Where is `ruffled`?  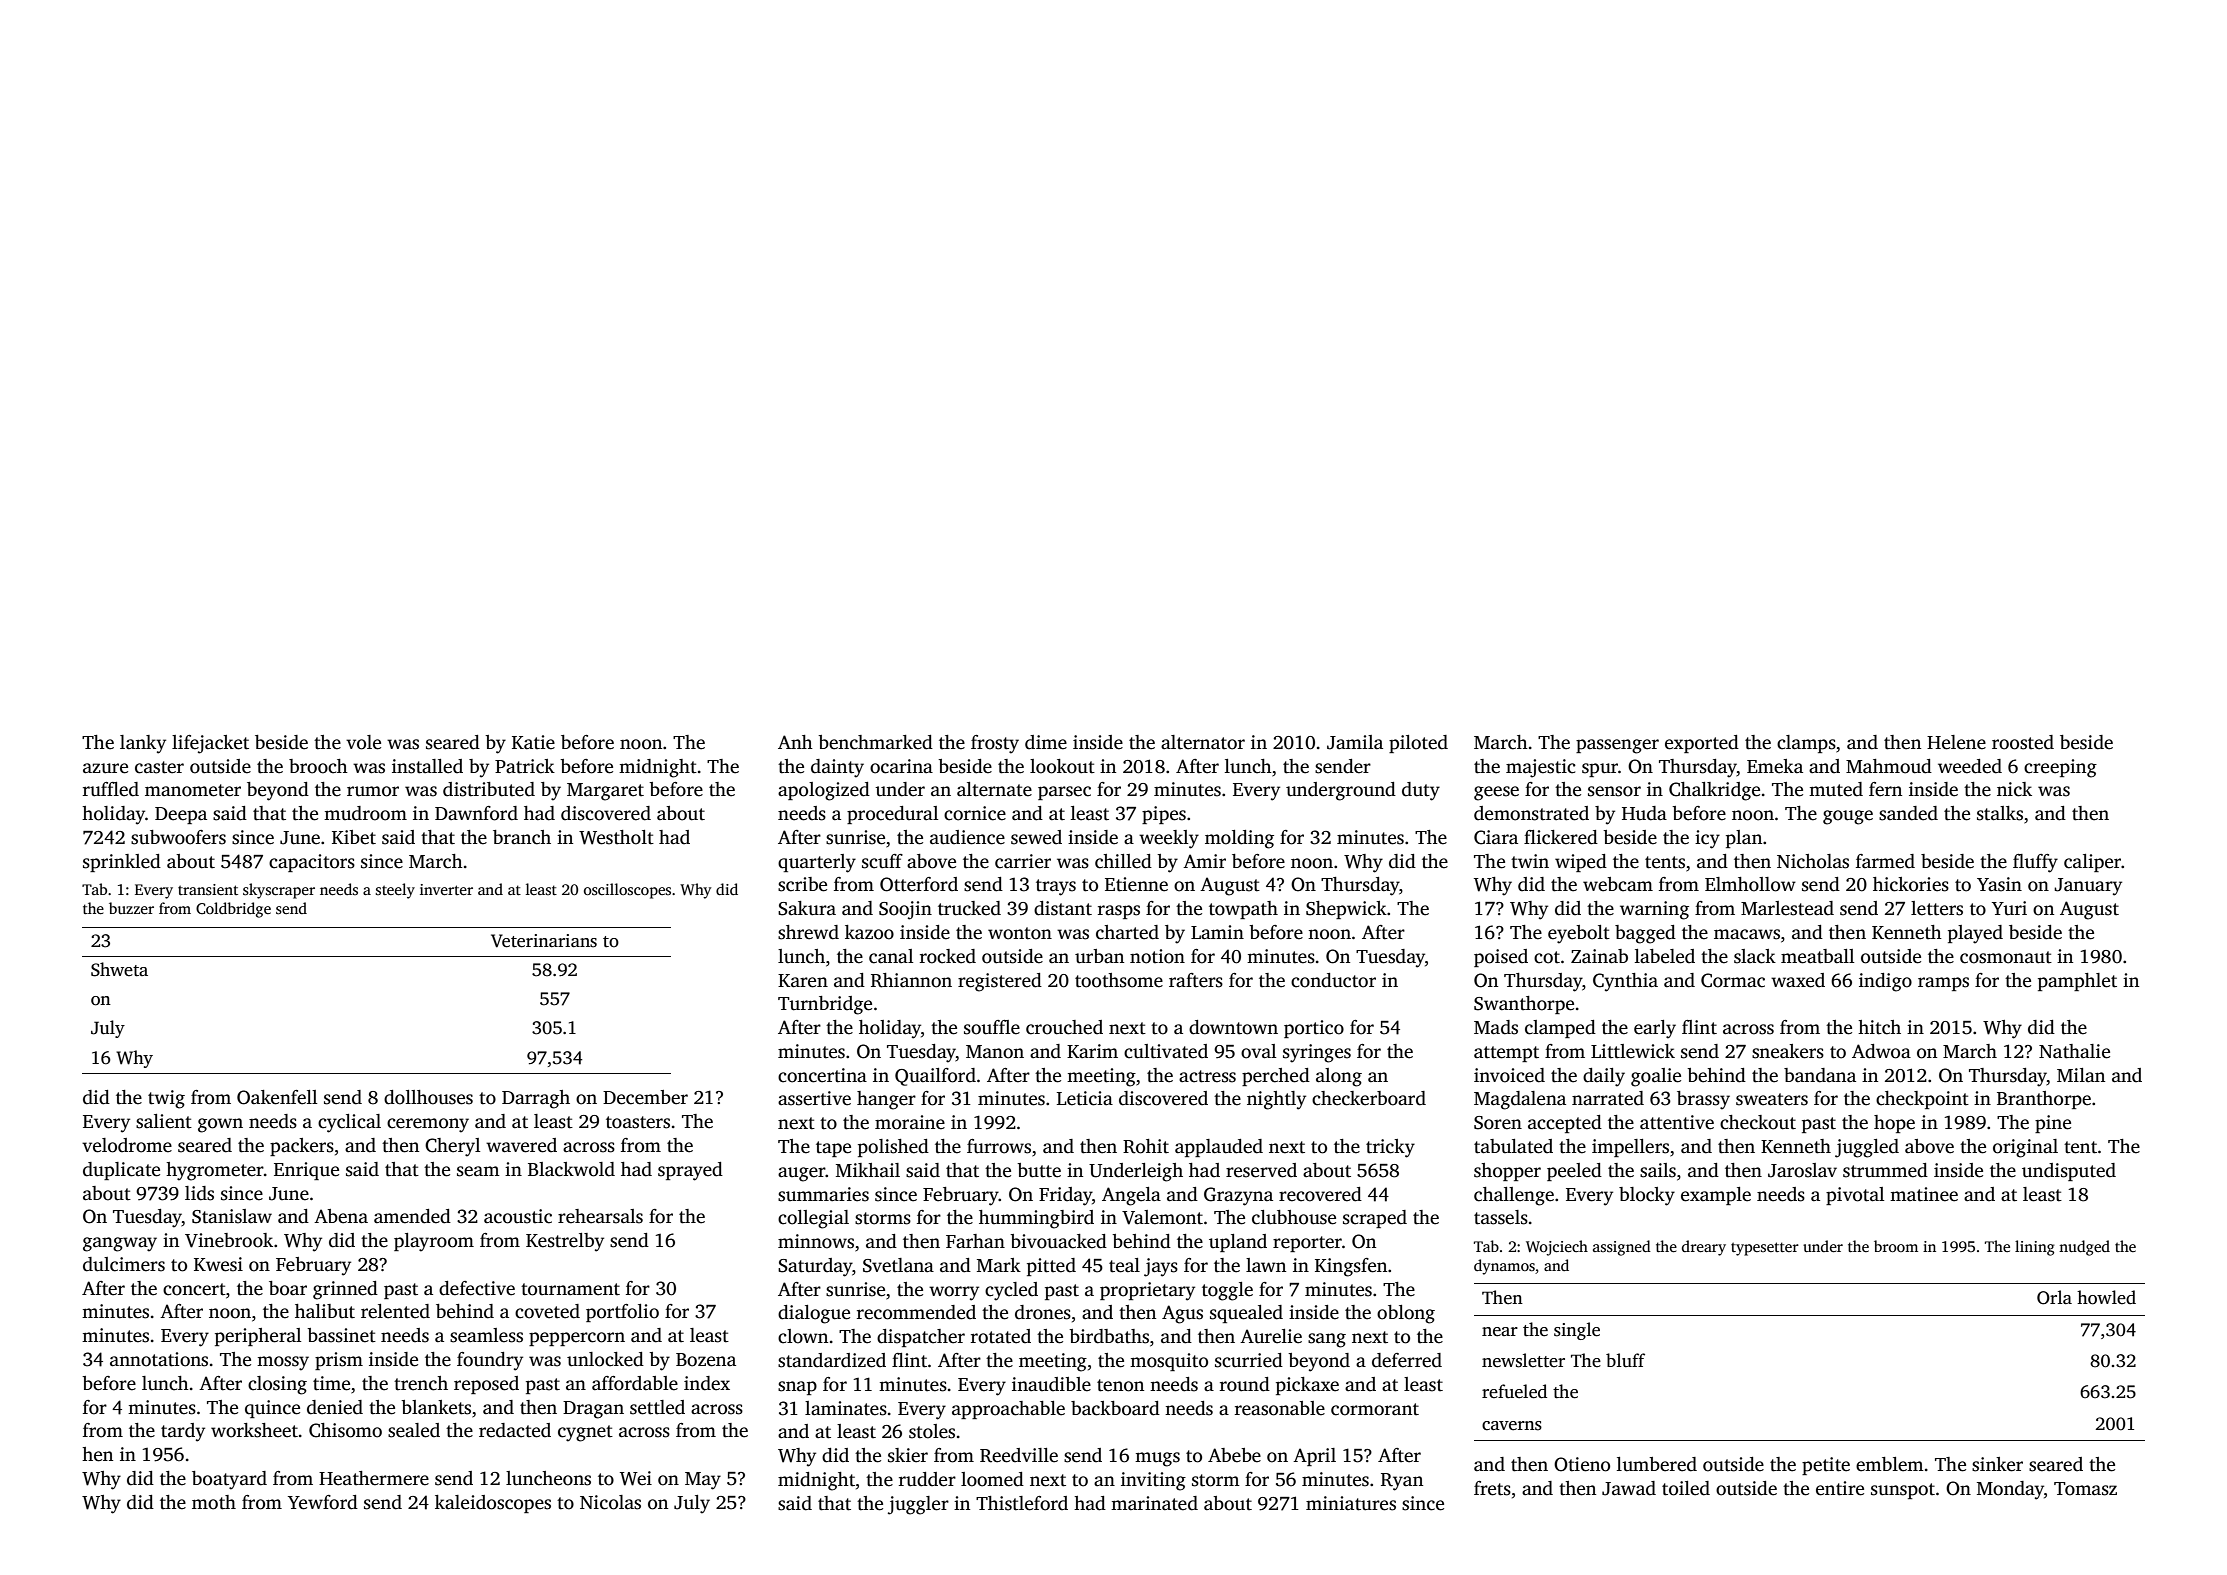
ruffled is located at coordinates (111, 789).
